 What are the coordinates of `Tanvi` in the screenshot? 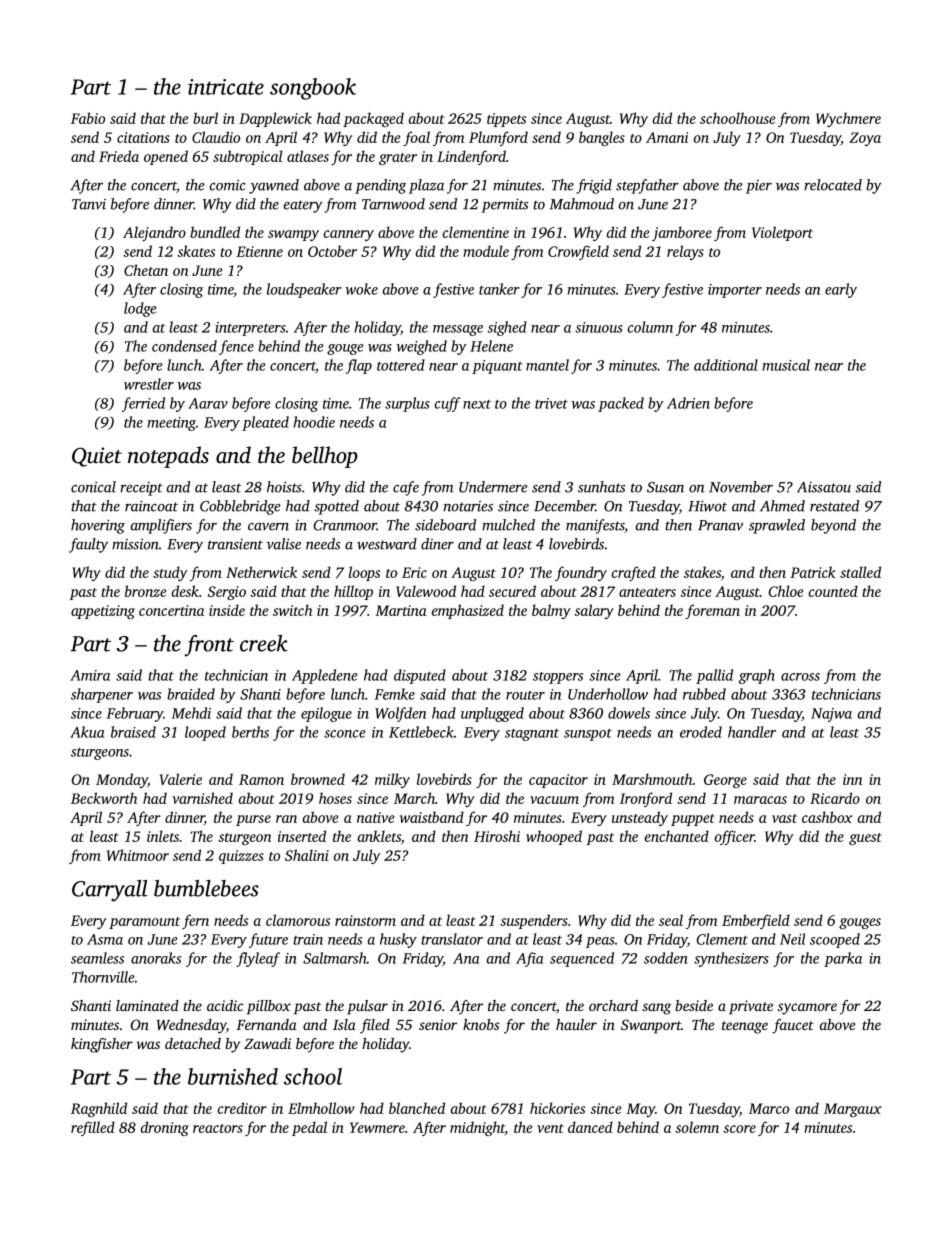 It's located at (89, 204).
